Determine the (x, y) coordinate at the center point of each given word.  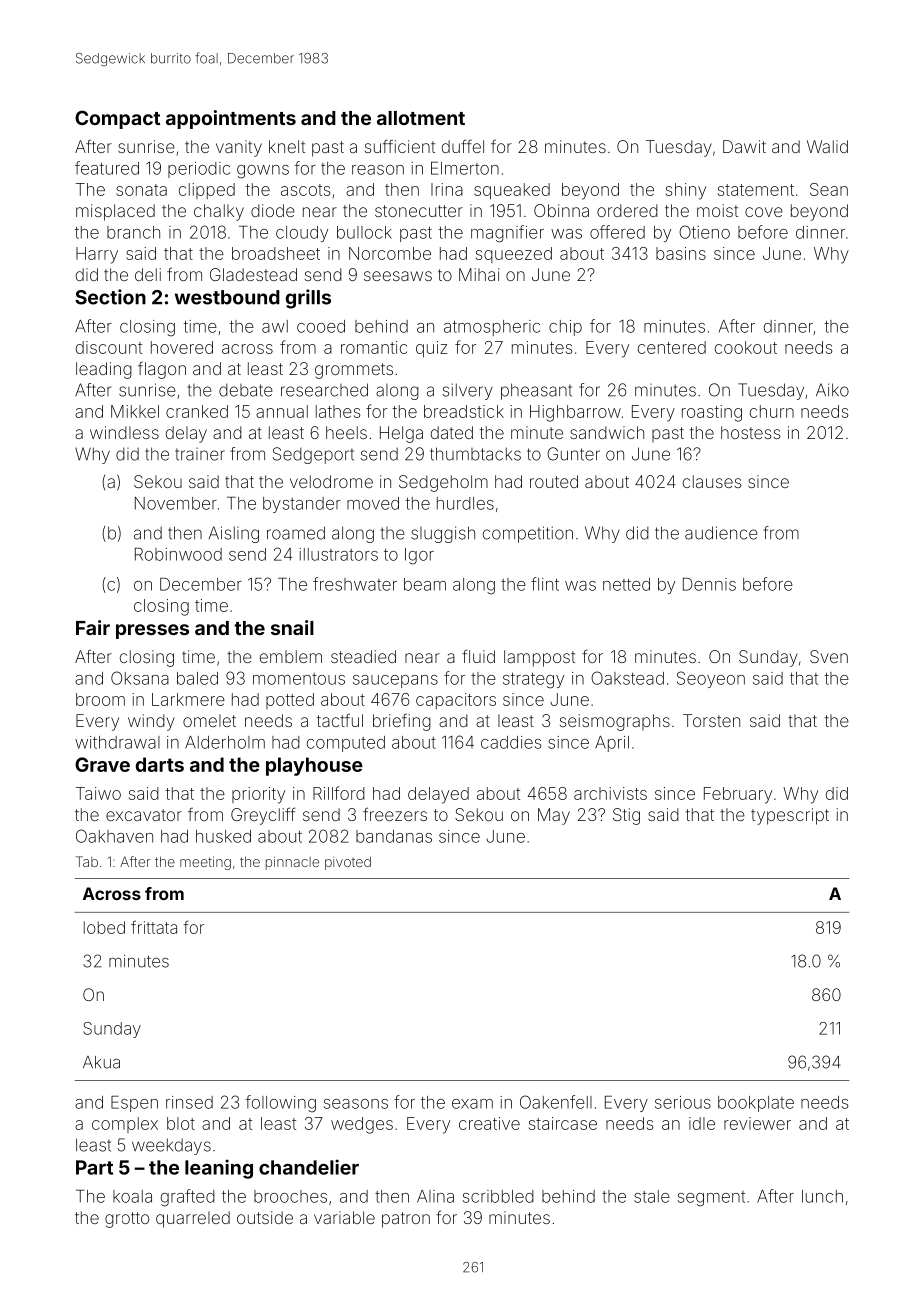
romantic (374, 347)
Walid (827, 146)
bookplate (756, 1104)
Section (110, 297)
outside (265, 1217)
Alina (435, 1196)
